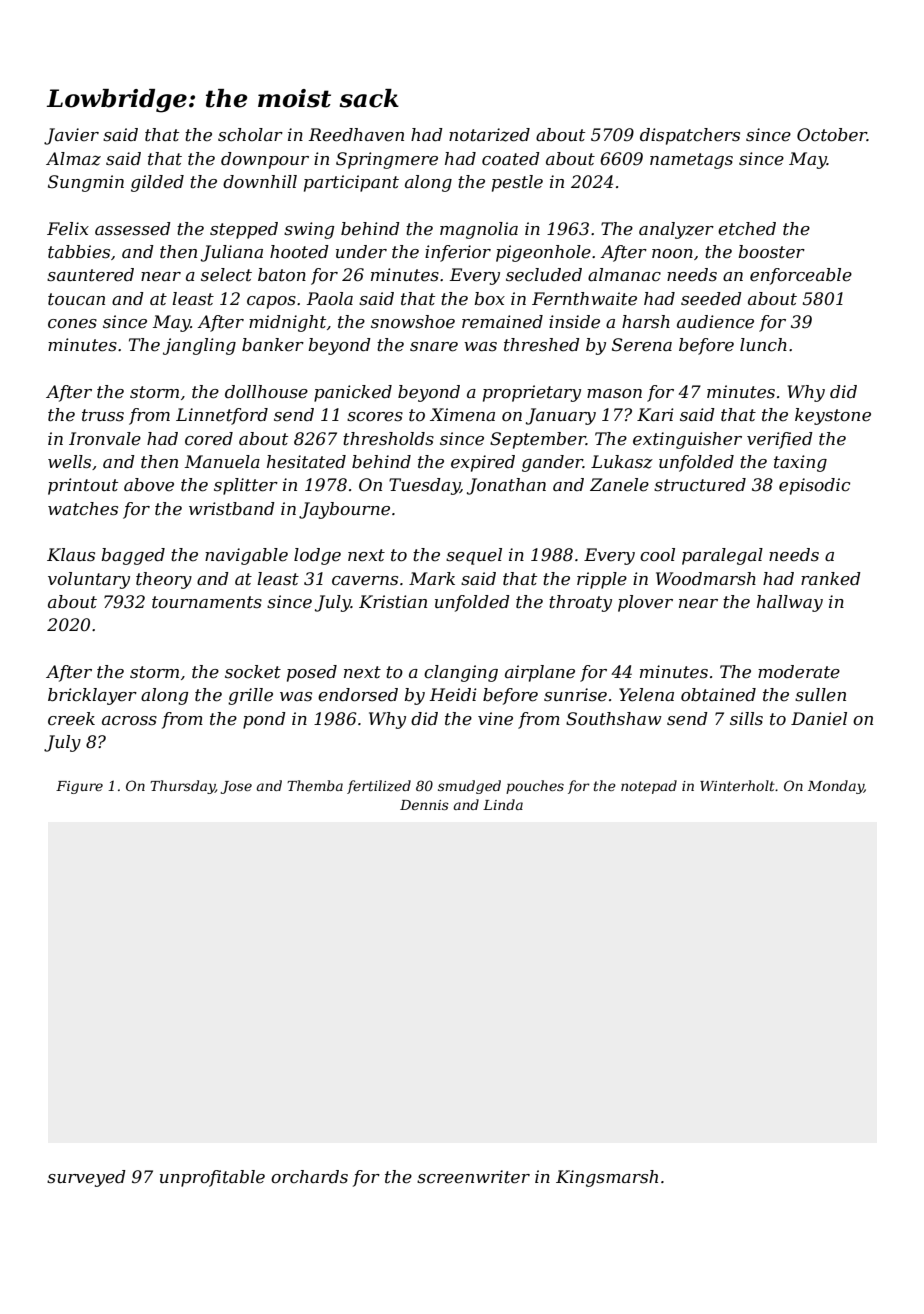 The image size is (924, 1314). I want to click on Javier, so click(71, 136).
